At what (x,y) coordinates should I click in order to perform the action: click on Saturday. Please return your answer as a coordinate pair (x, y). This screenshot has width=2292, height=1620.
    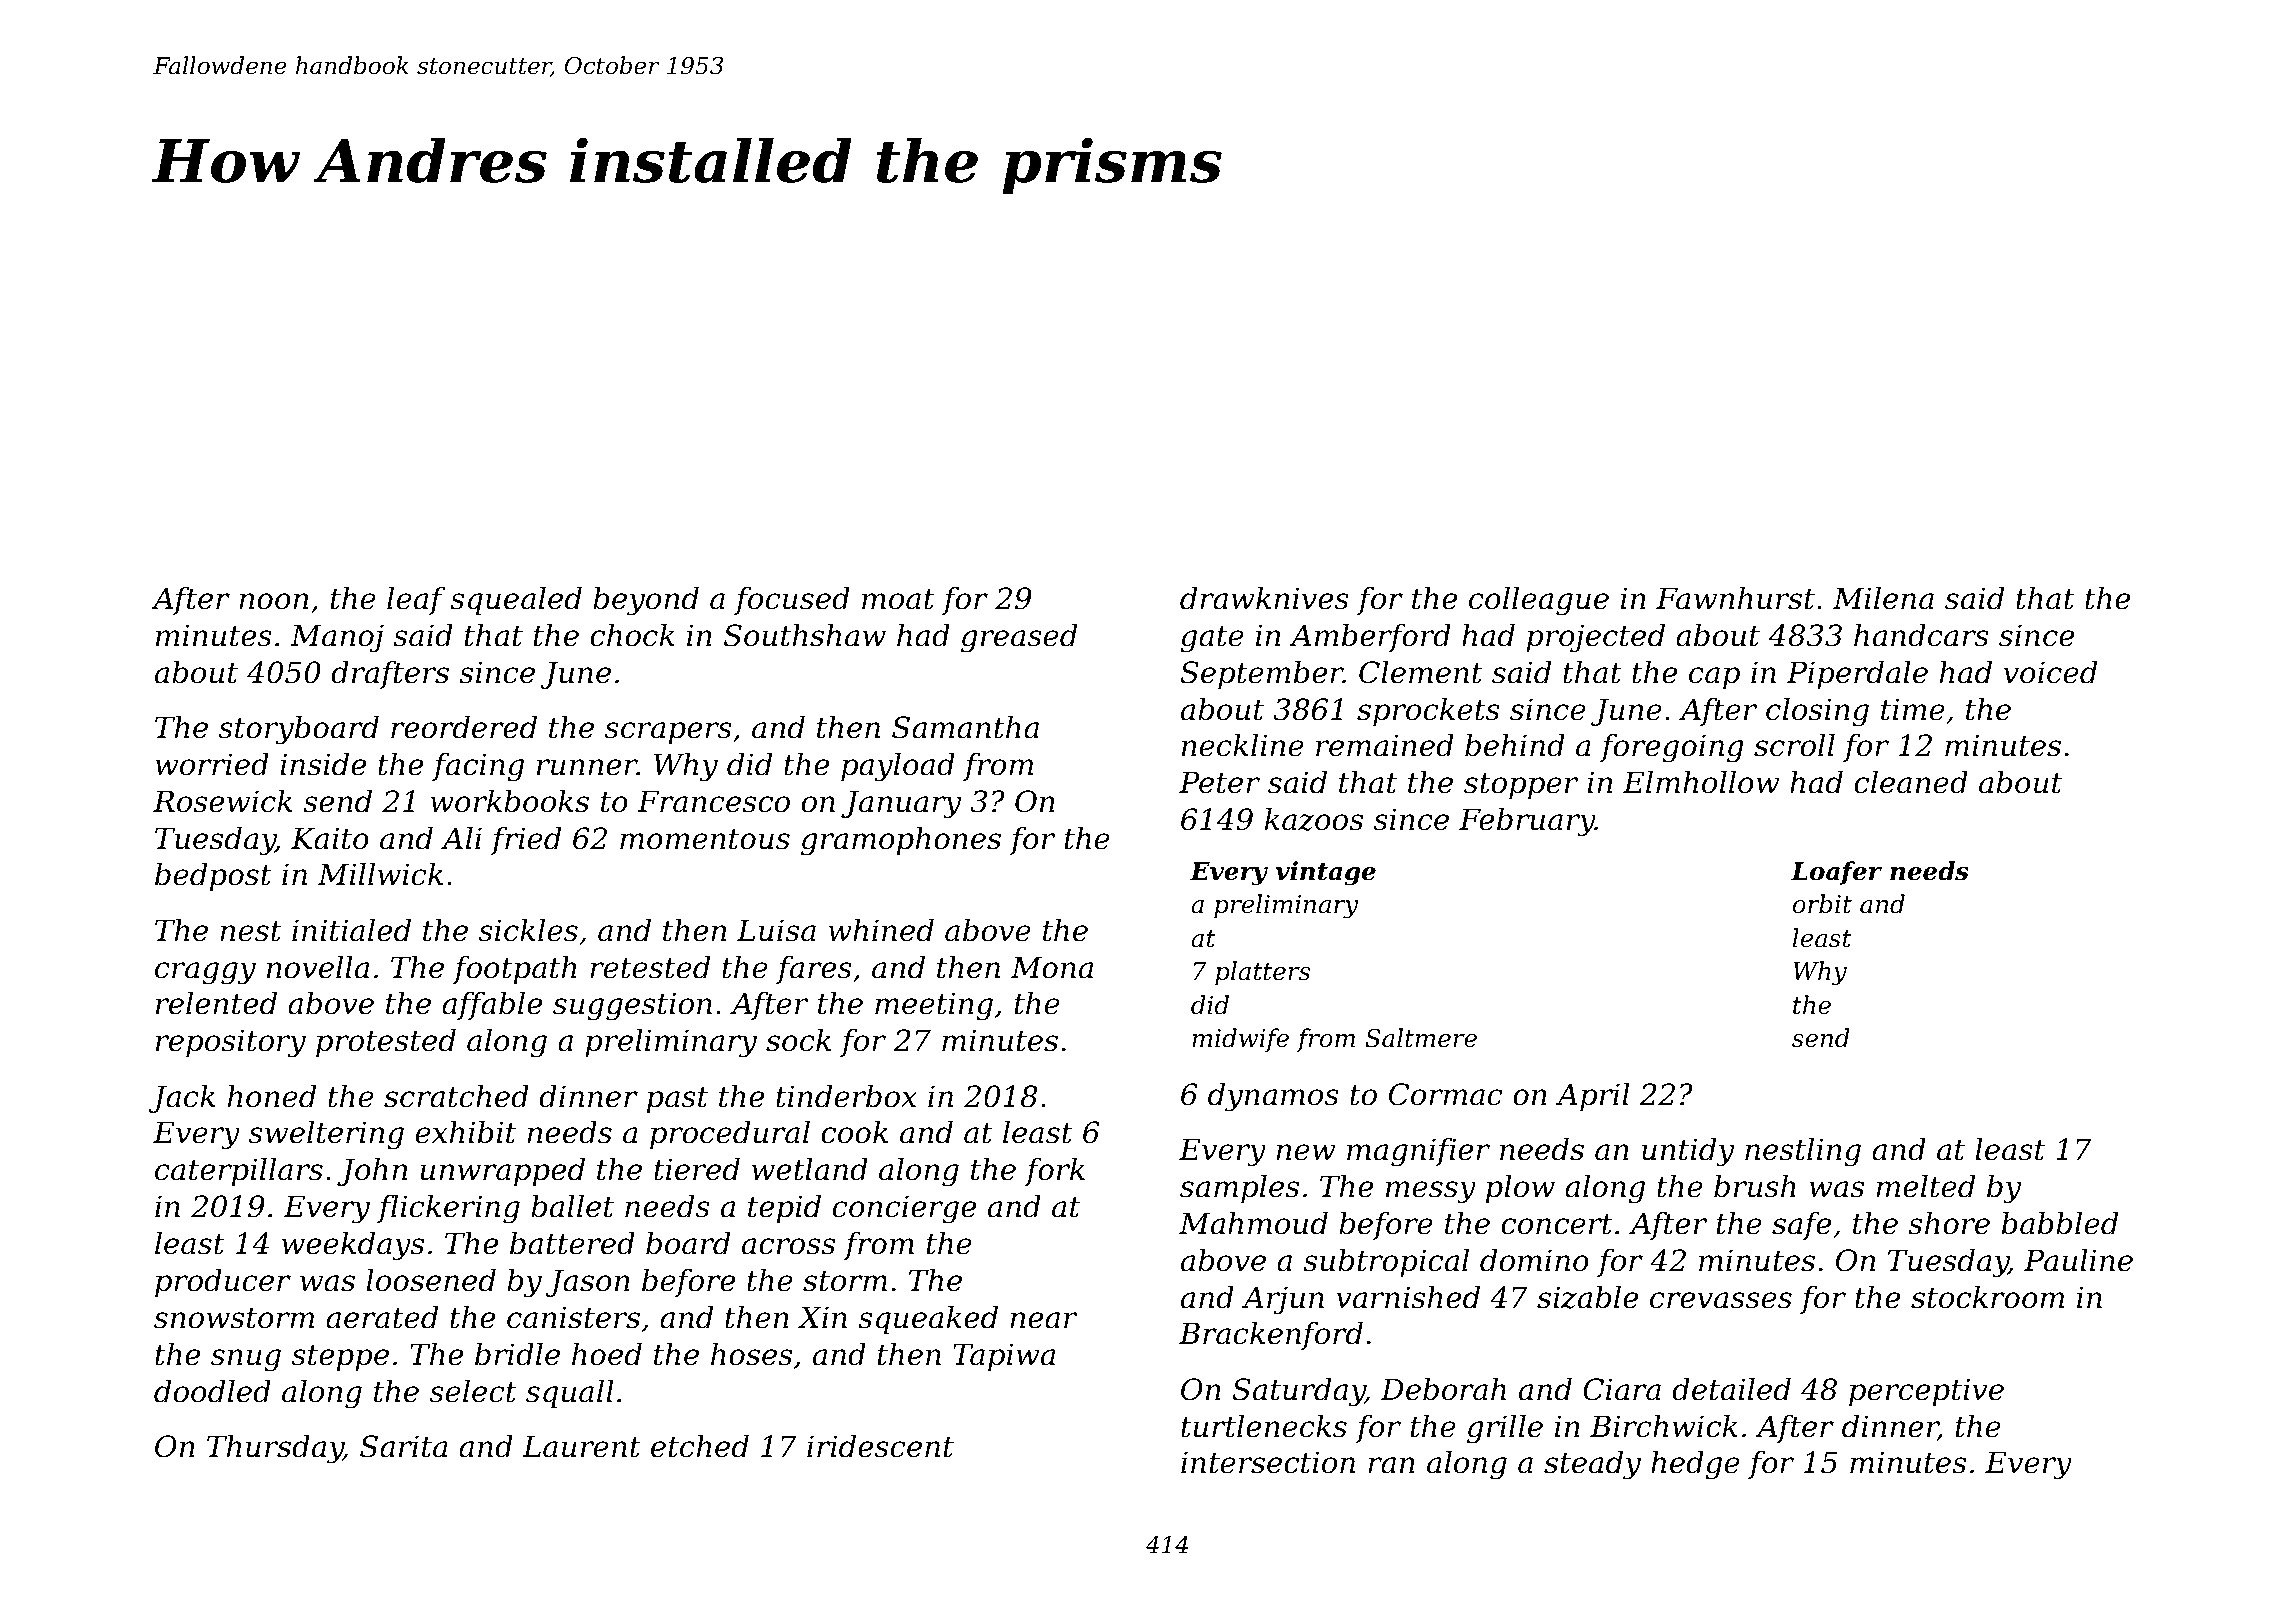
    Looking at the image, I should click on (1298, 1392).
